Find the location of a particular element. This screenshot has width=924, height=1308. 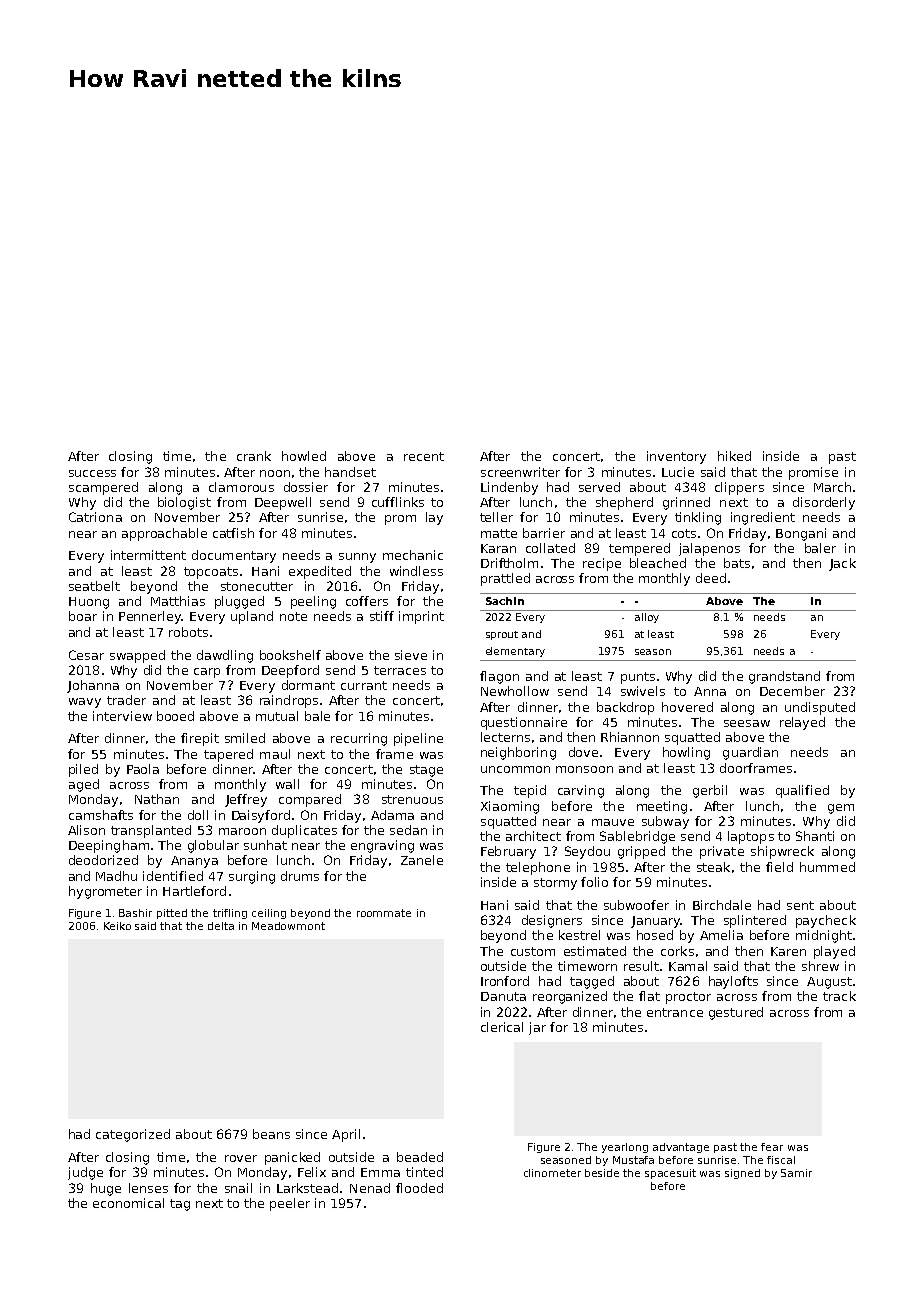

smiled is located at coordinates (245, 738).
